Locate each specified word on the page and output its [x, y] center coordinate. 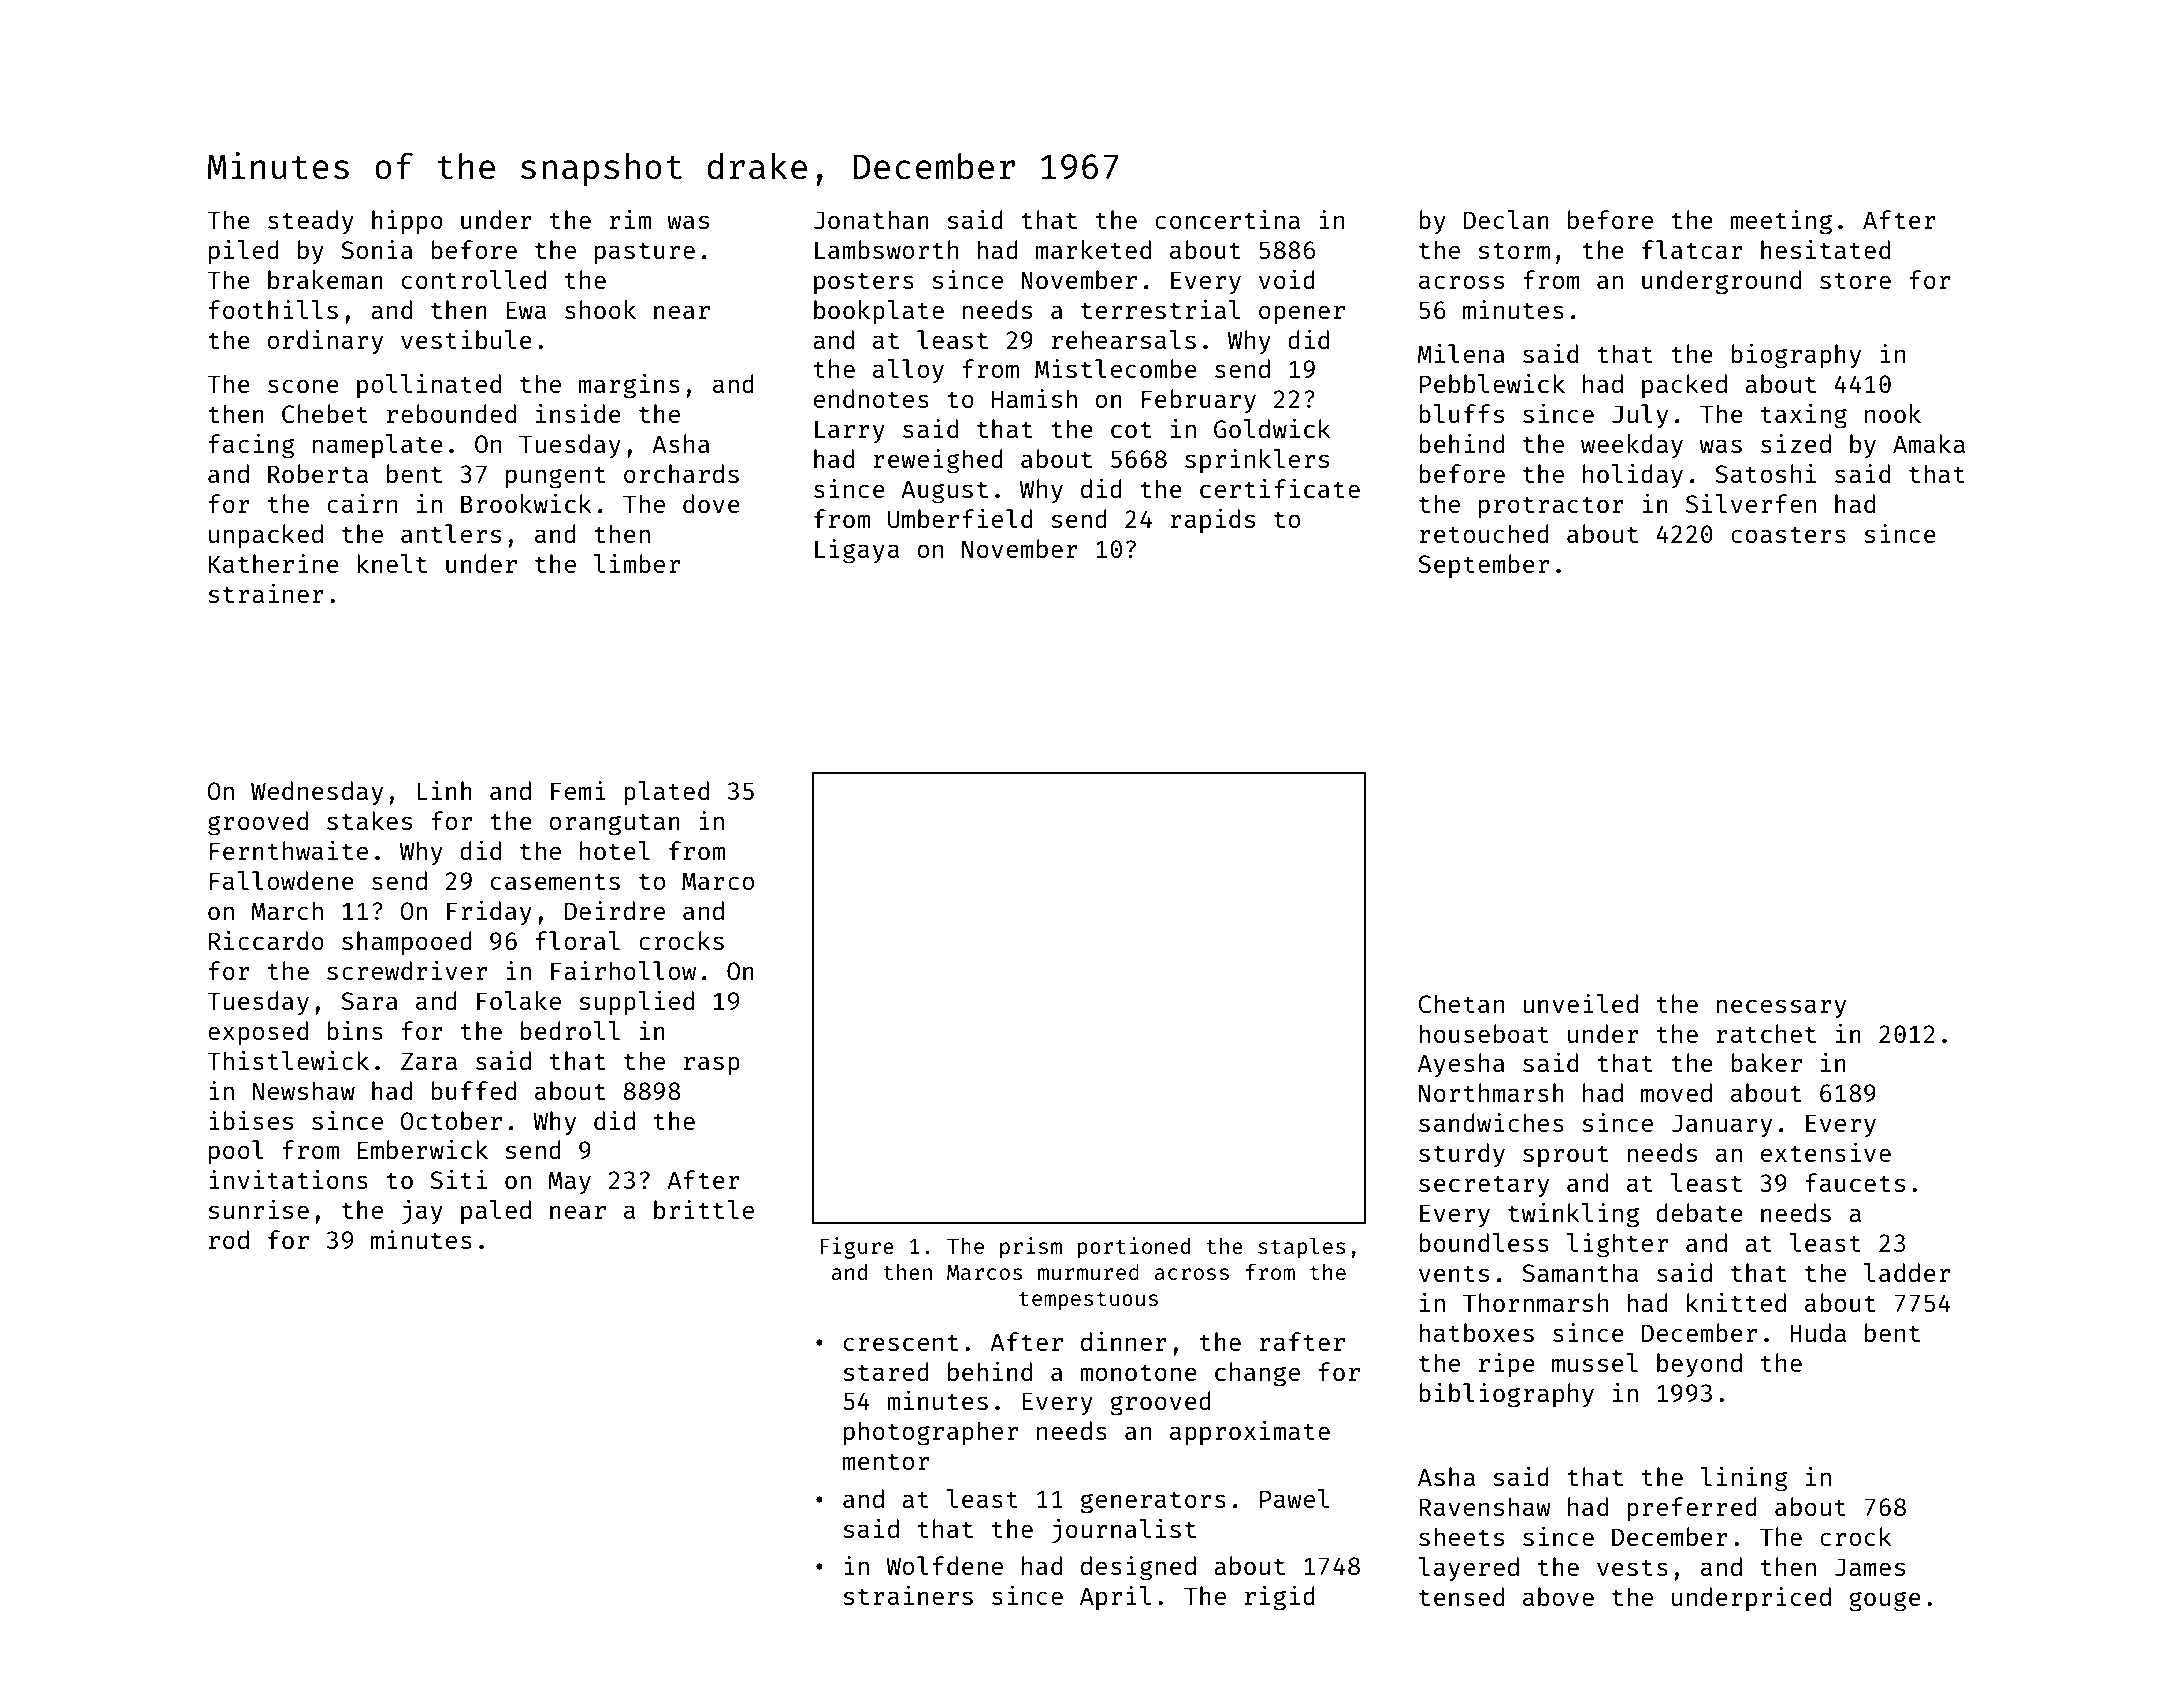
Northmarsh [1491, 1092]
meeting [1781, 222]
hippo [407, 221]
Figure [857, 1248]
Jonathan [871, 219]
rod [229, 1239]
